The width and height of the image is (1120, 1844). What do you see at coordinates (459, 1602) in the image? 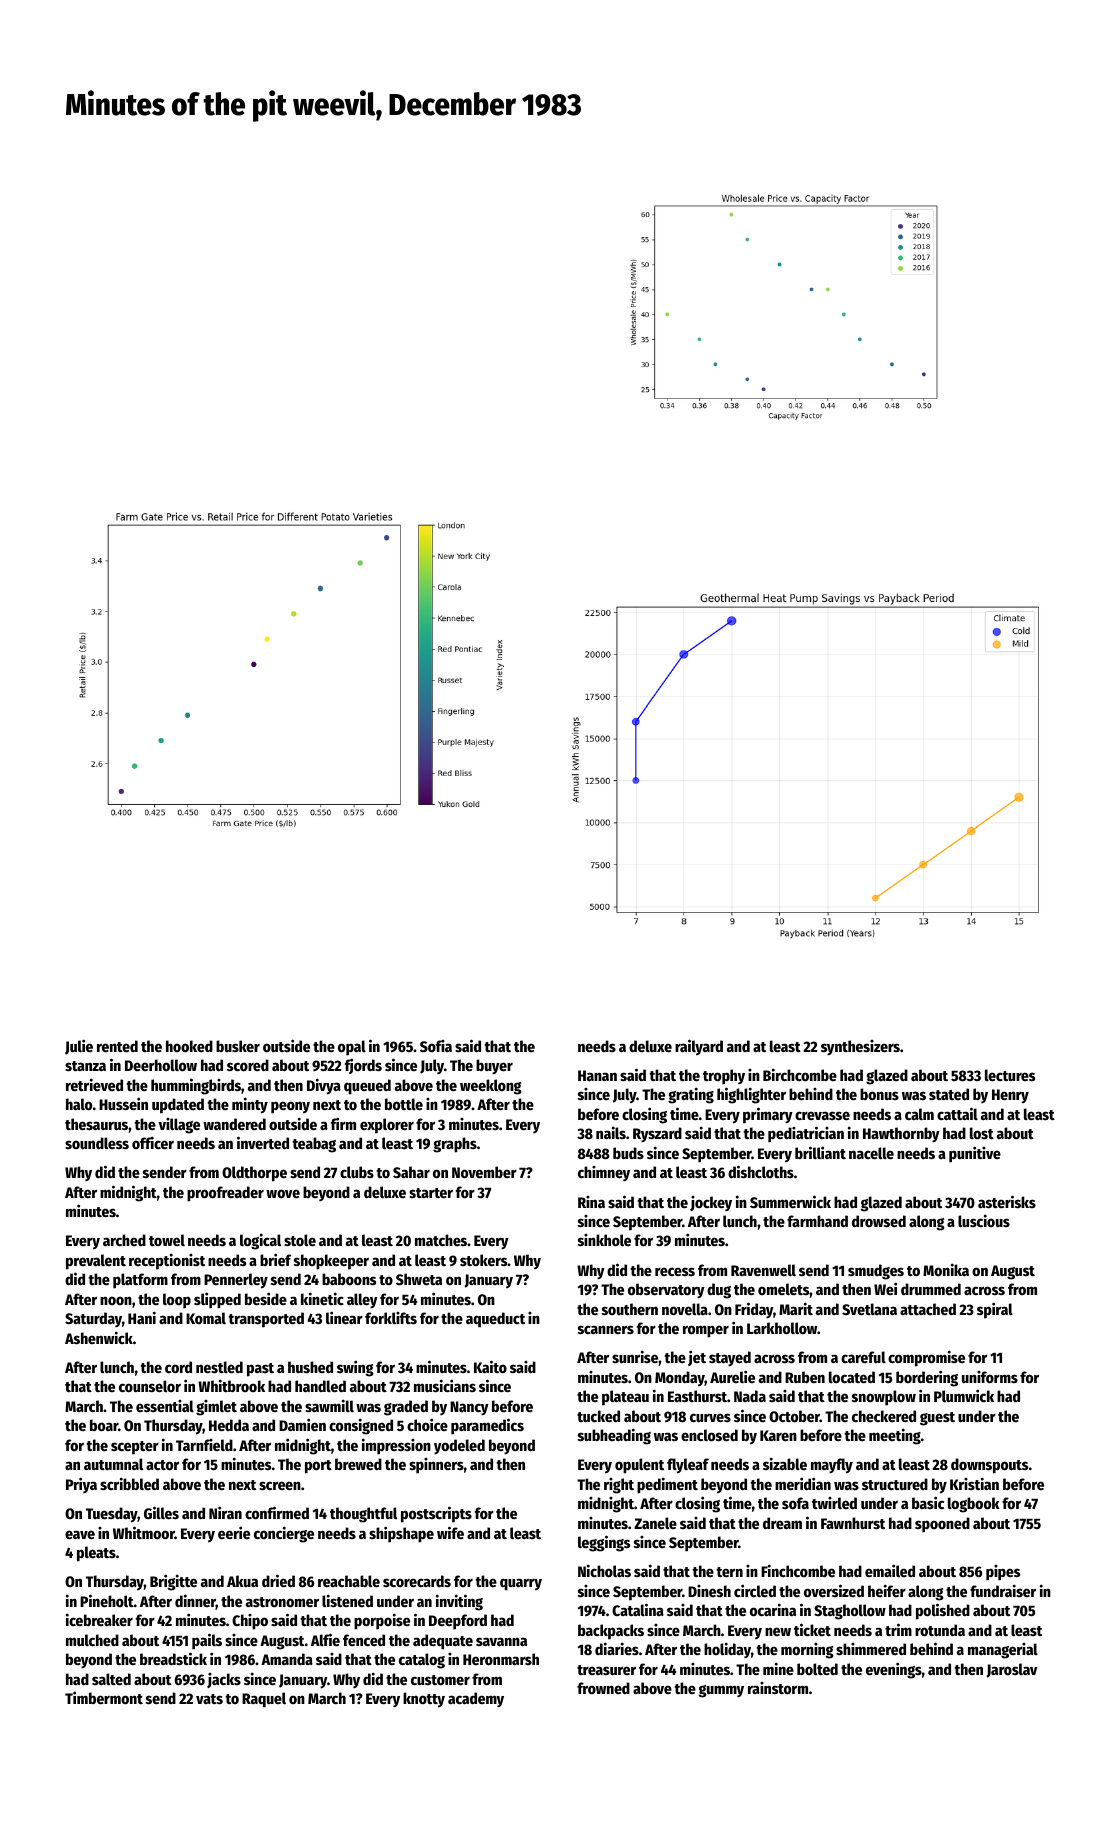
I see `inviting` at bounding box center [459, 1602].
